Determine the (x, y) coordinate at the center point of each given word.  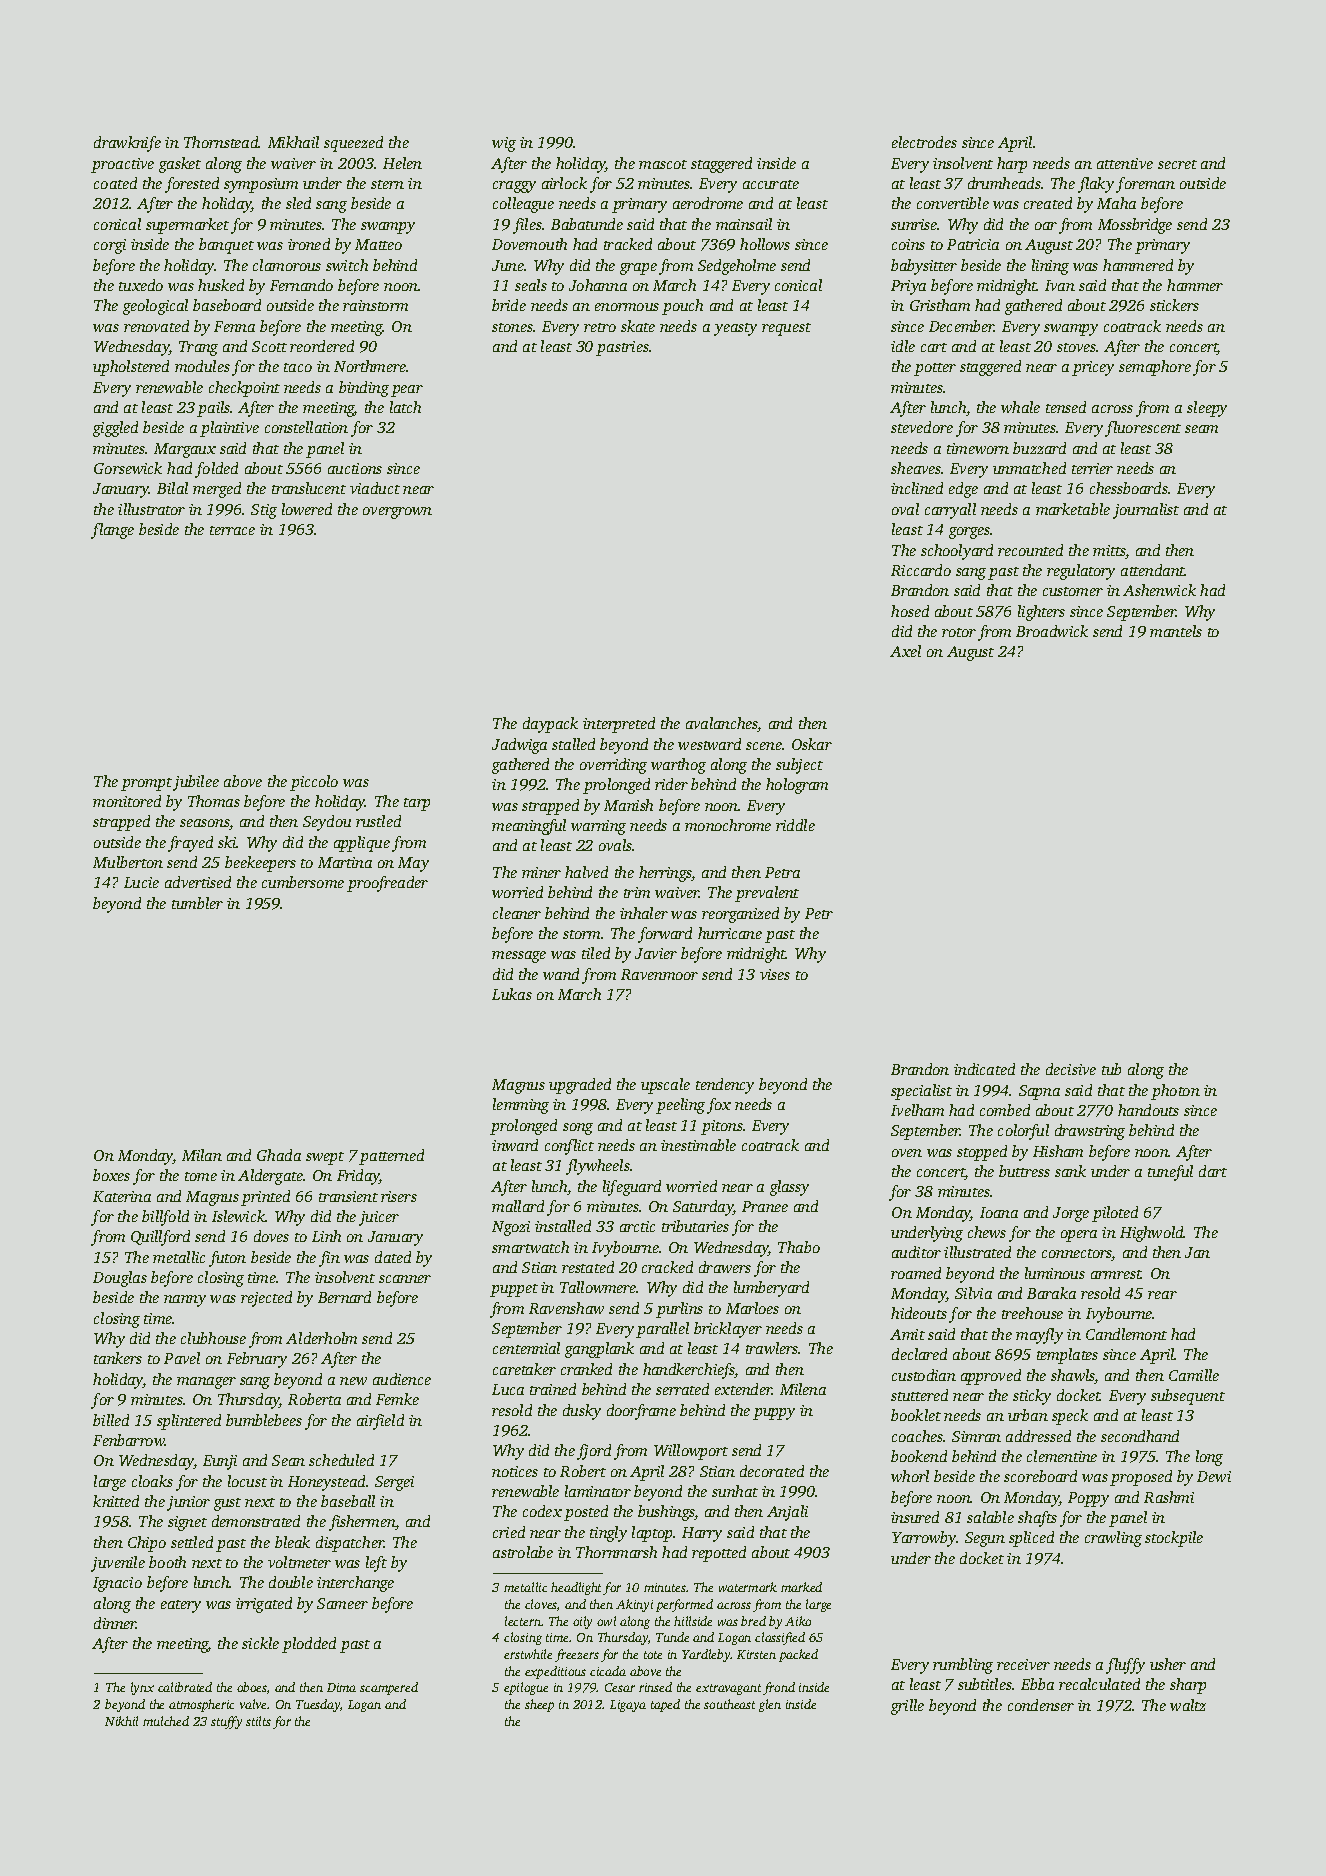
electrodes (924, 142)
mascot (663, 164)
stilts (258, 1721)
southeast (729, 1704)
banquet (226, 246)
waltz (1188, 1705)
